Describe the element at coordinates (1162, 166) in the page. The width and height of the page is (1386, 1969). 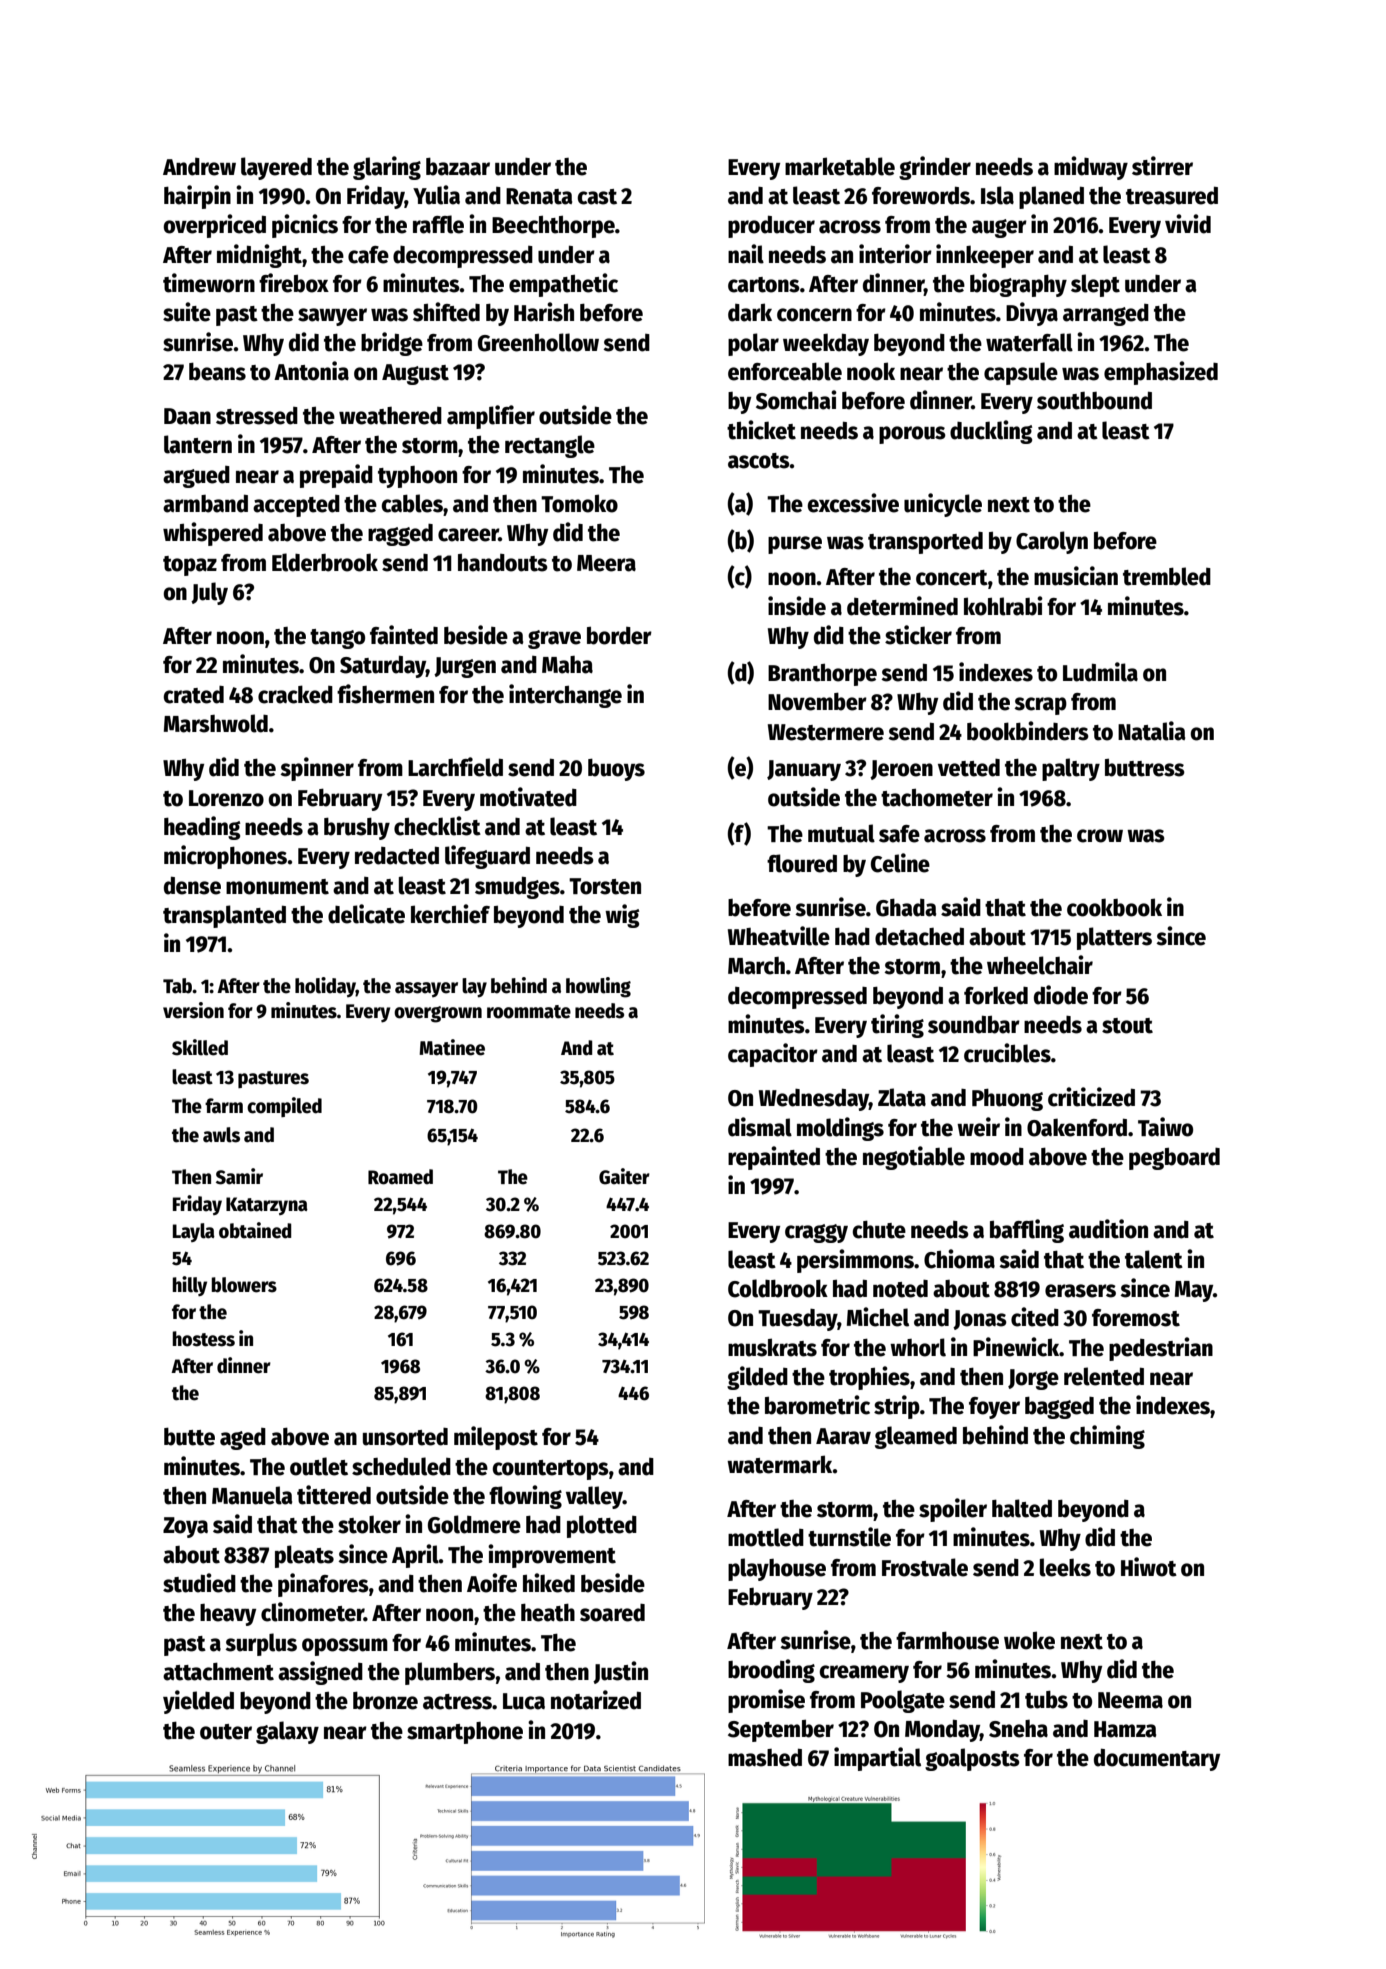
I see `stirrer` at that location.
